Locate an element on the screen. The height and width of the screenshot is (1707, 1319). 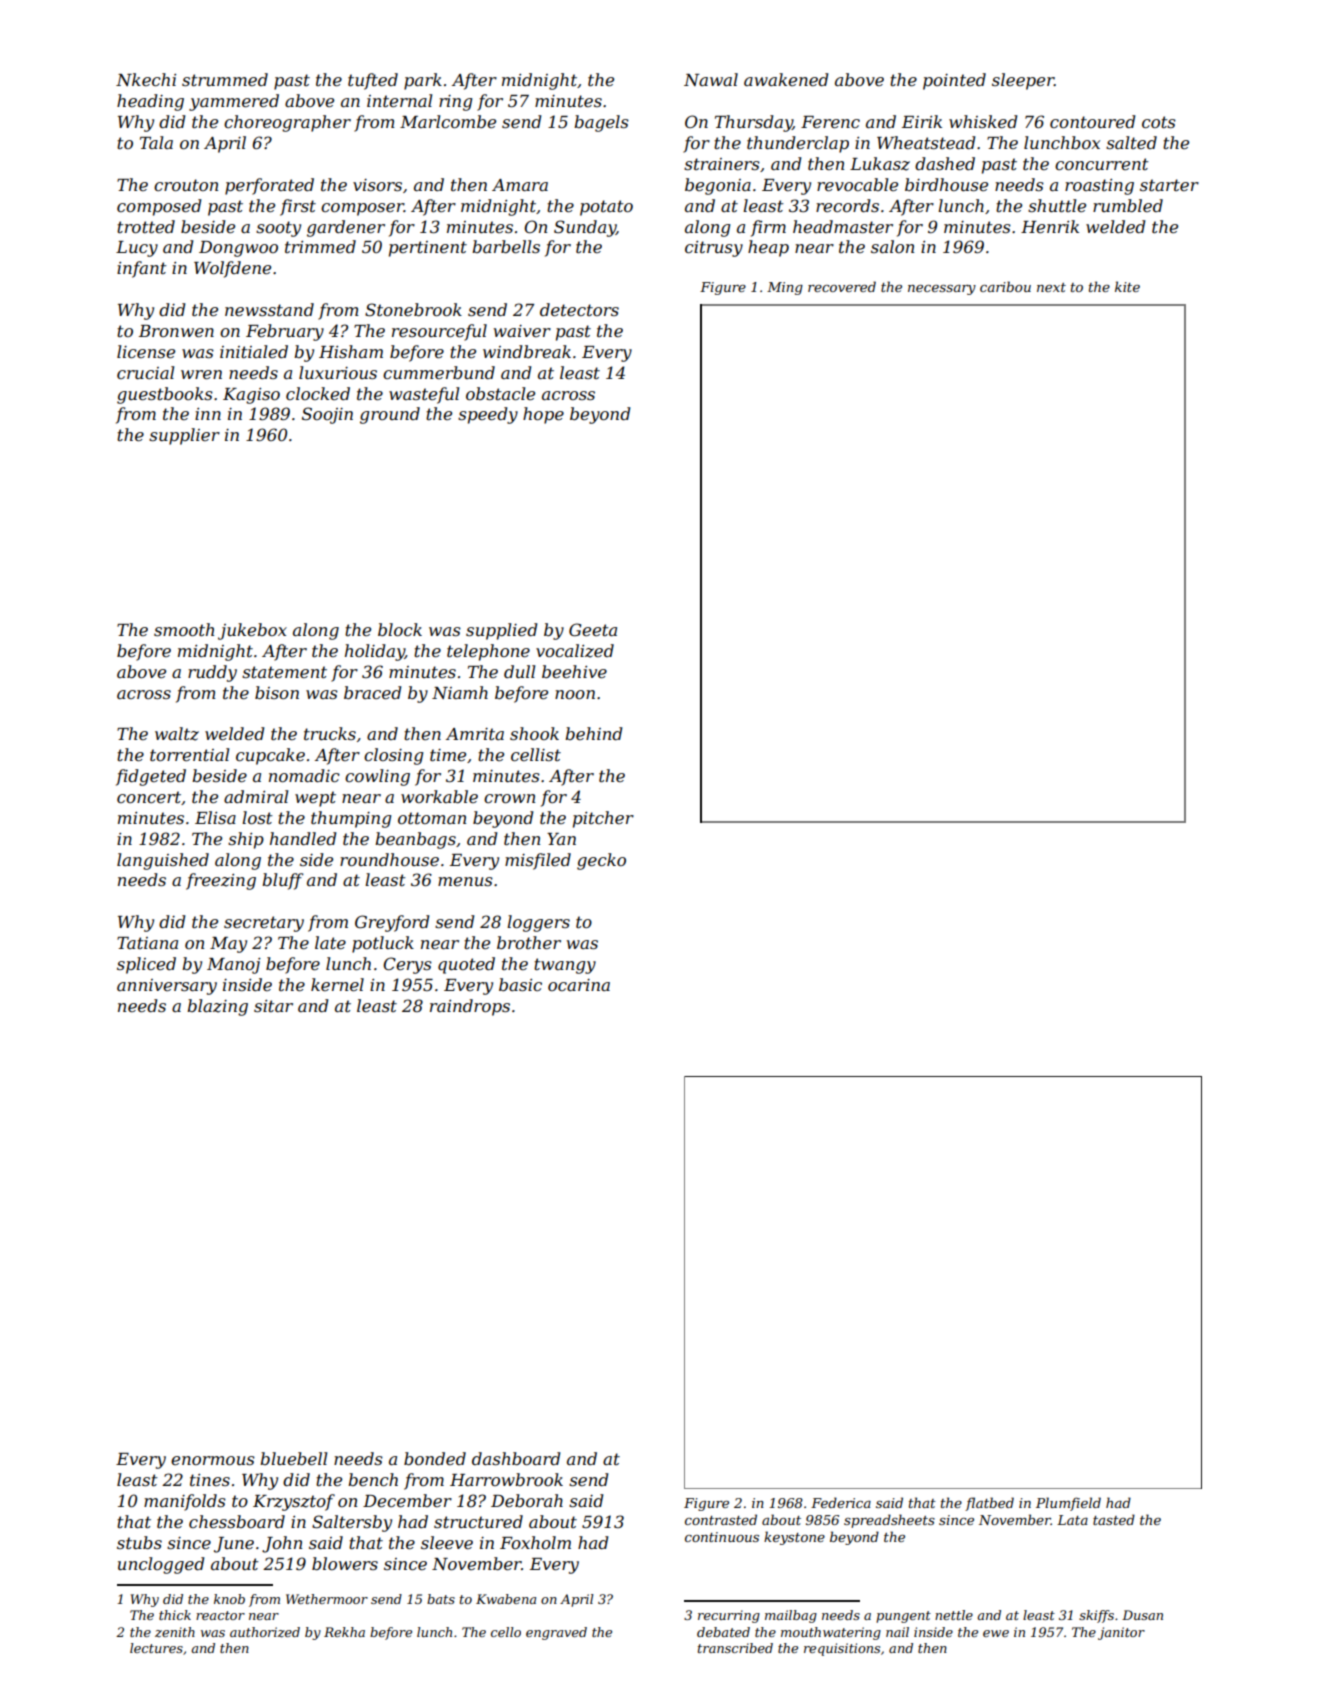
necessary is located at coordinates (942, 290).
